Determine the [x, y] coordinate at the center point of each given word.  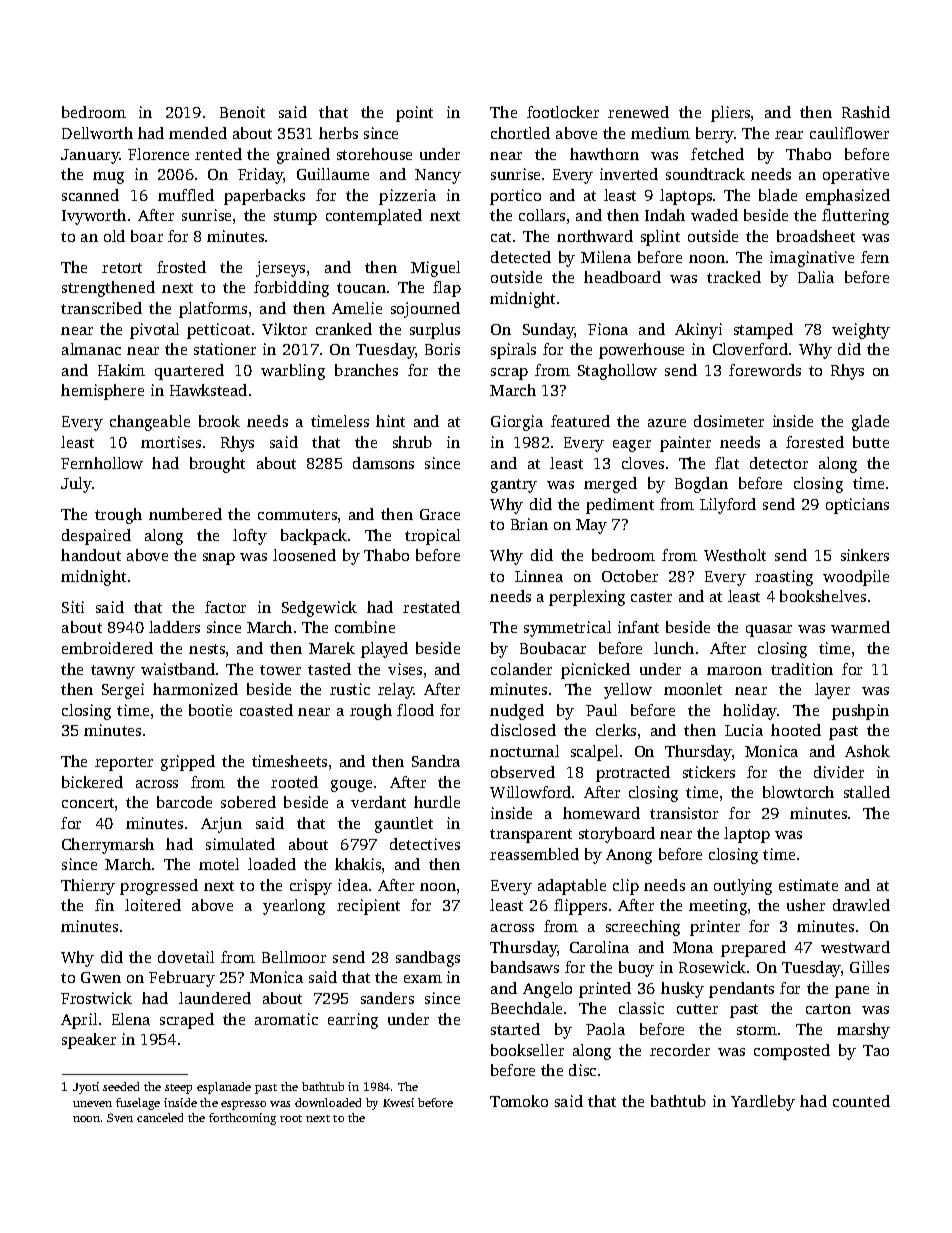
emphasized [848, 197]
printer [715, 928]
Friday [260, 176]
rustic [350, 689]
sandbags [428, 959]
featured [580, 421]
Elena [131, 1019]
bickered [92, 782]
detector [779, 463]
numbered [185, 514]
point [414, 114]
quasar [769, 631]
